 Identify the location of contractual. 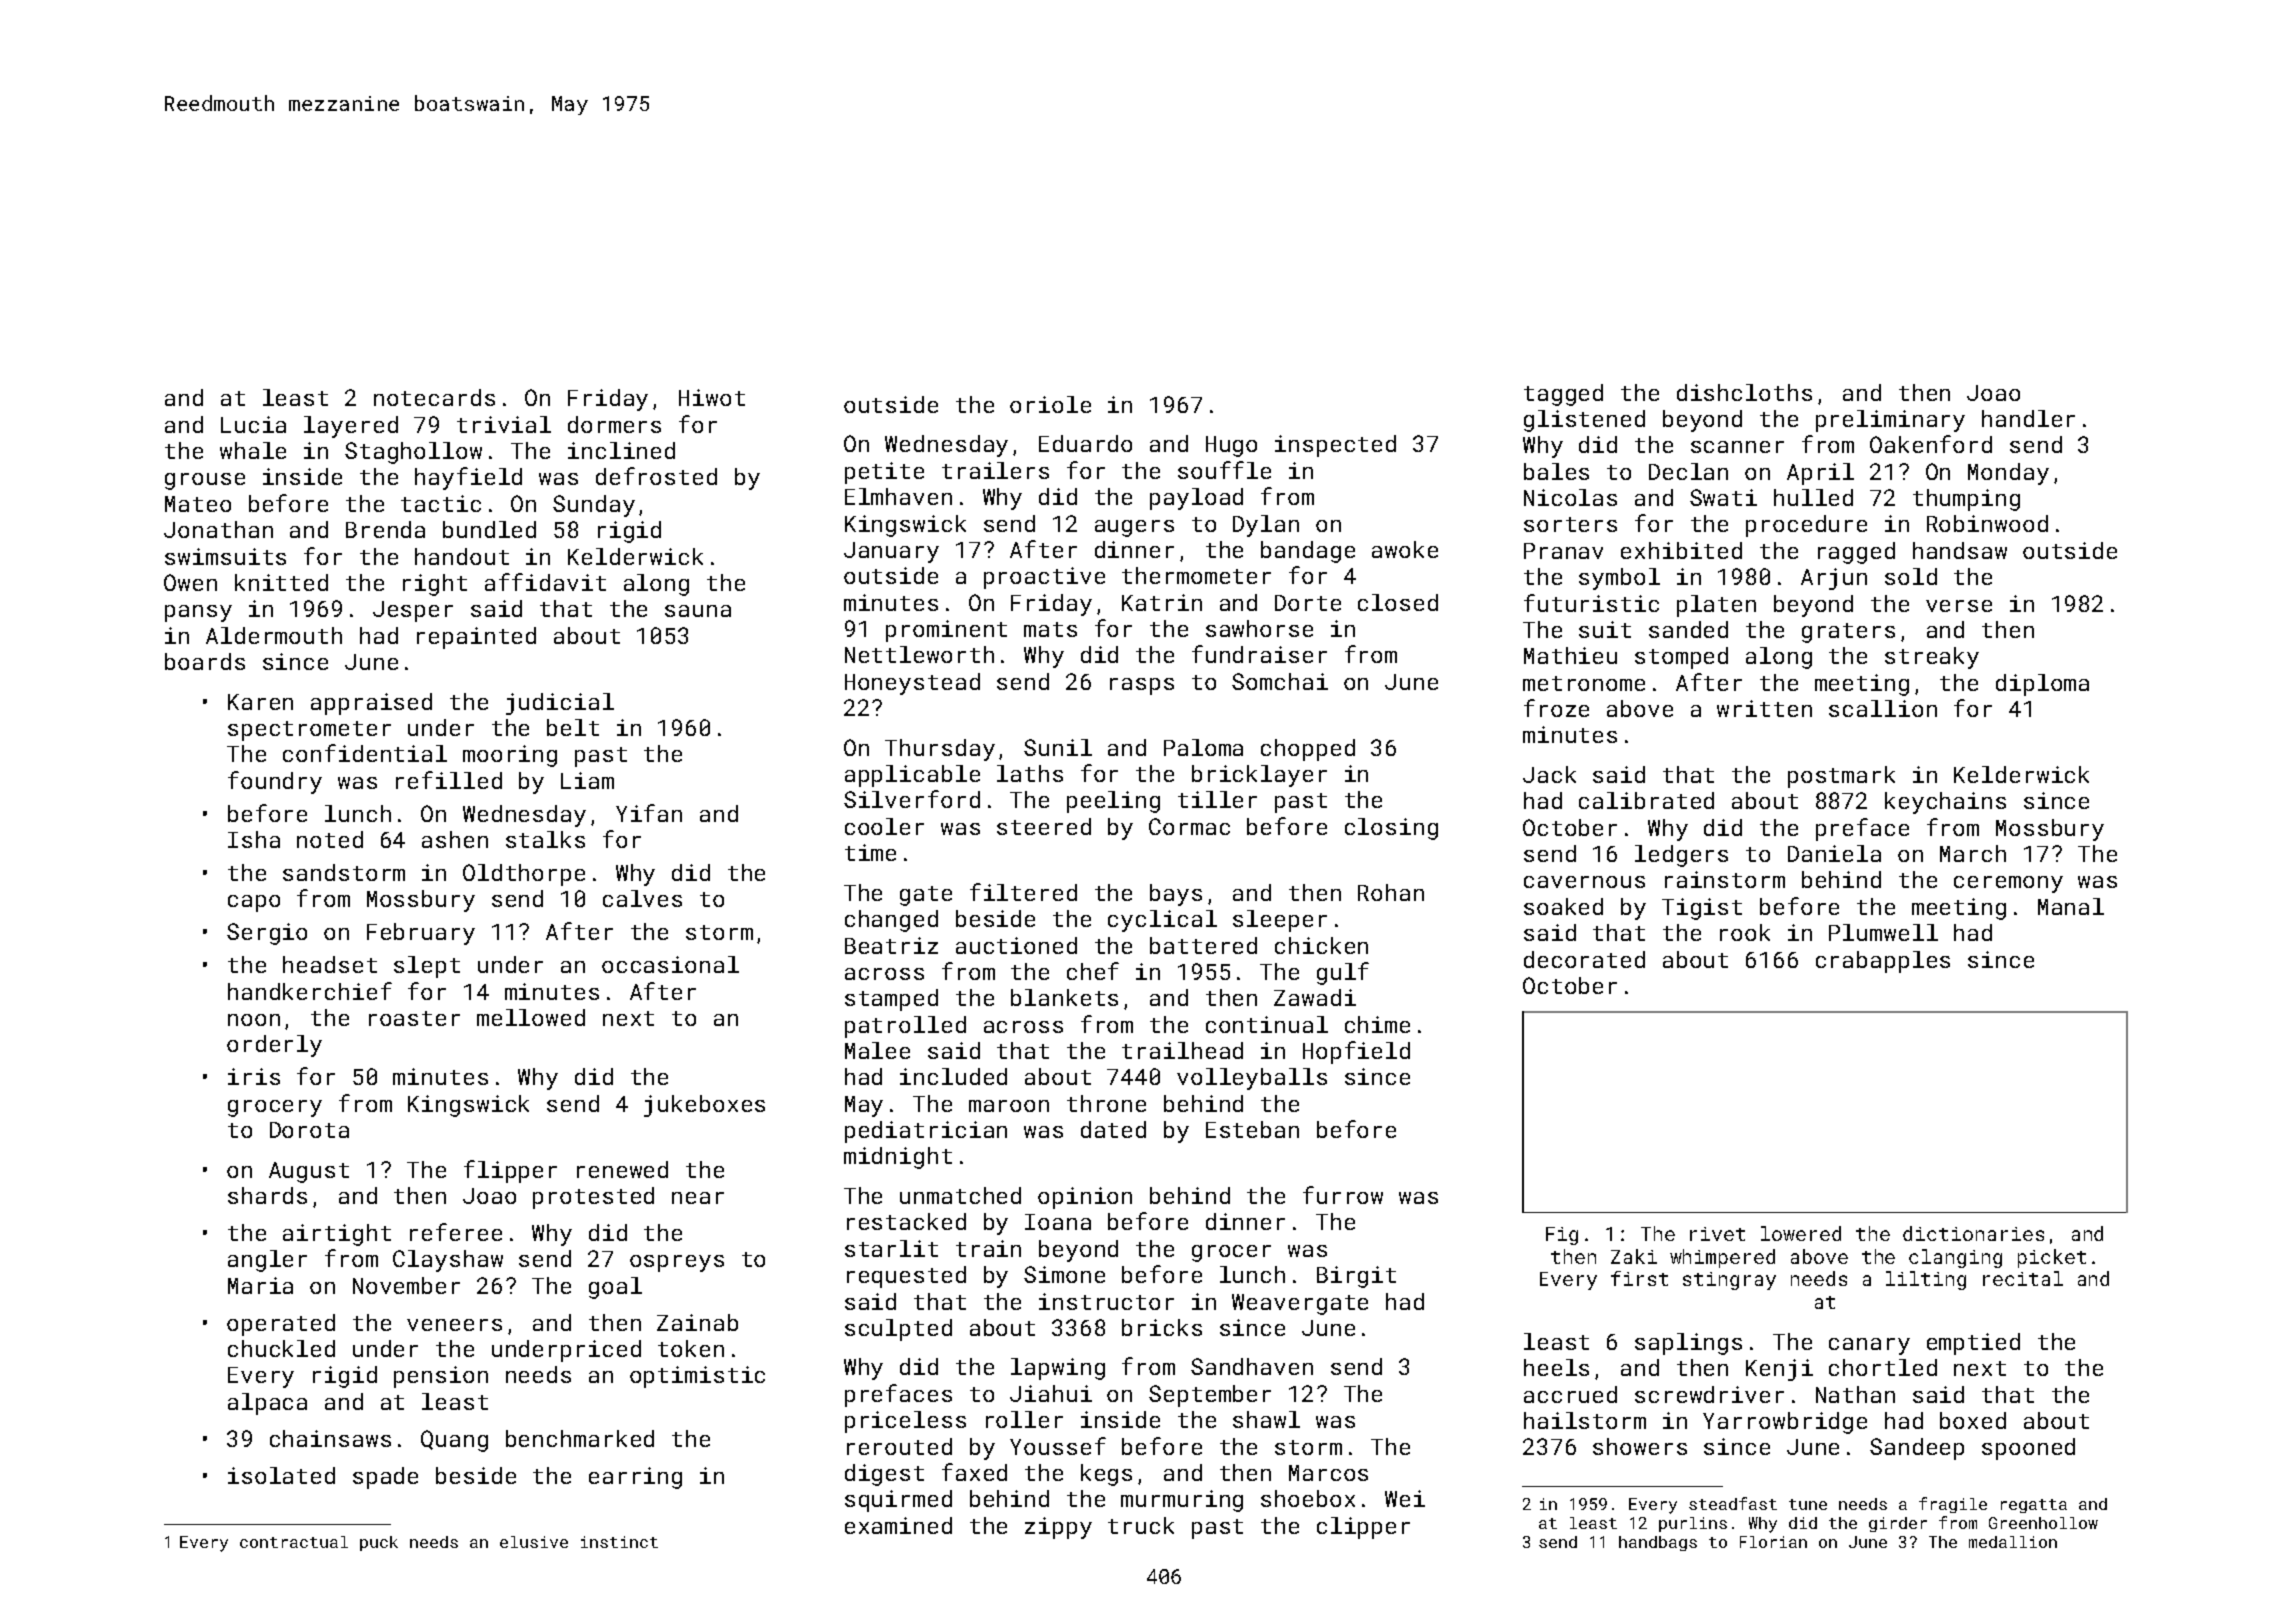
(294, 1542).
